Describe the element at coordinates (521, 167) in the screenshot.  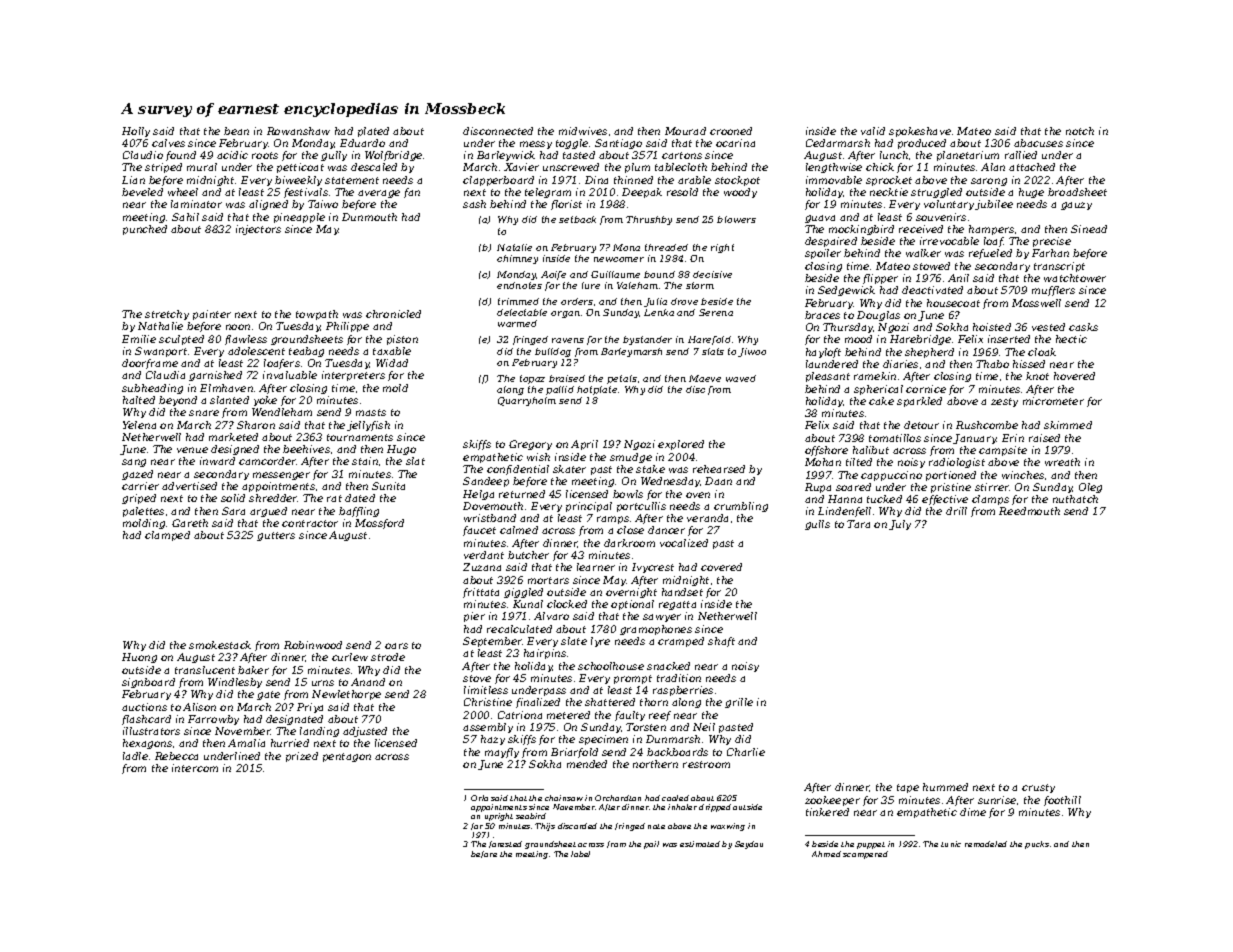
I see `Xavier` at that location.
